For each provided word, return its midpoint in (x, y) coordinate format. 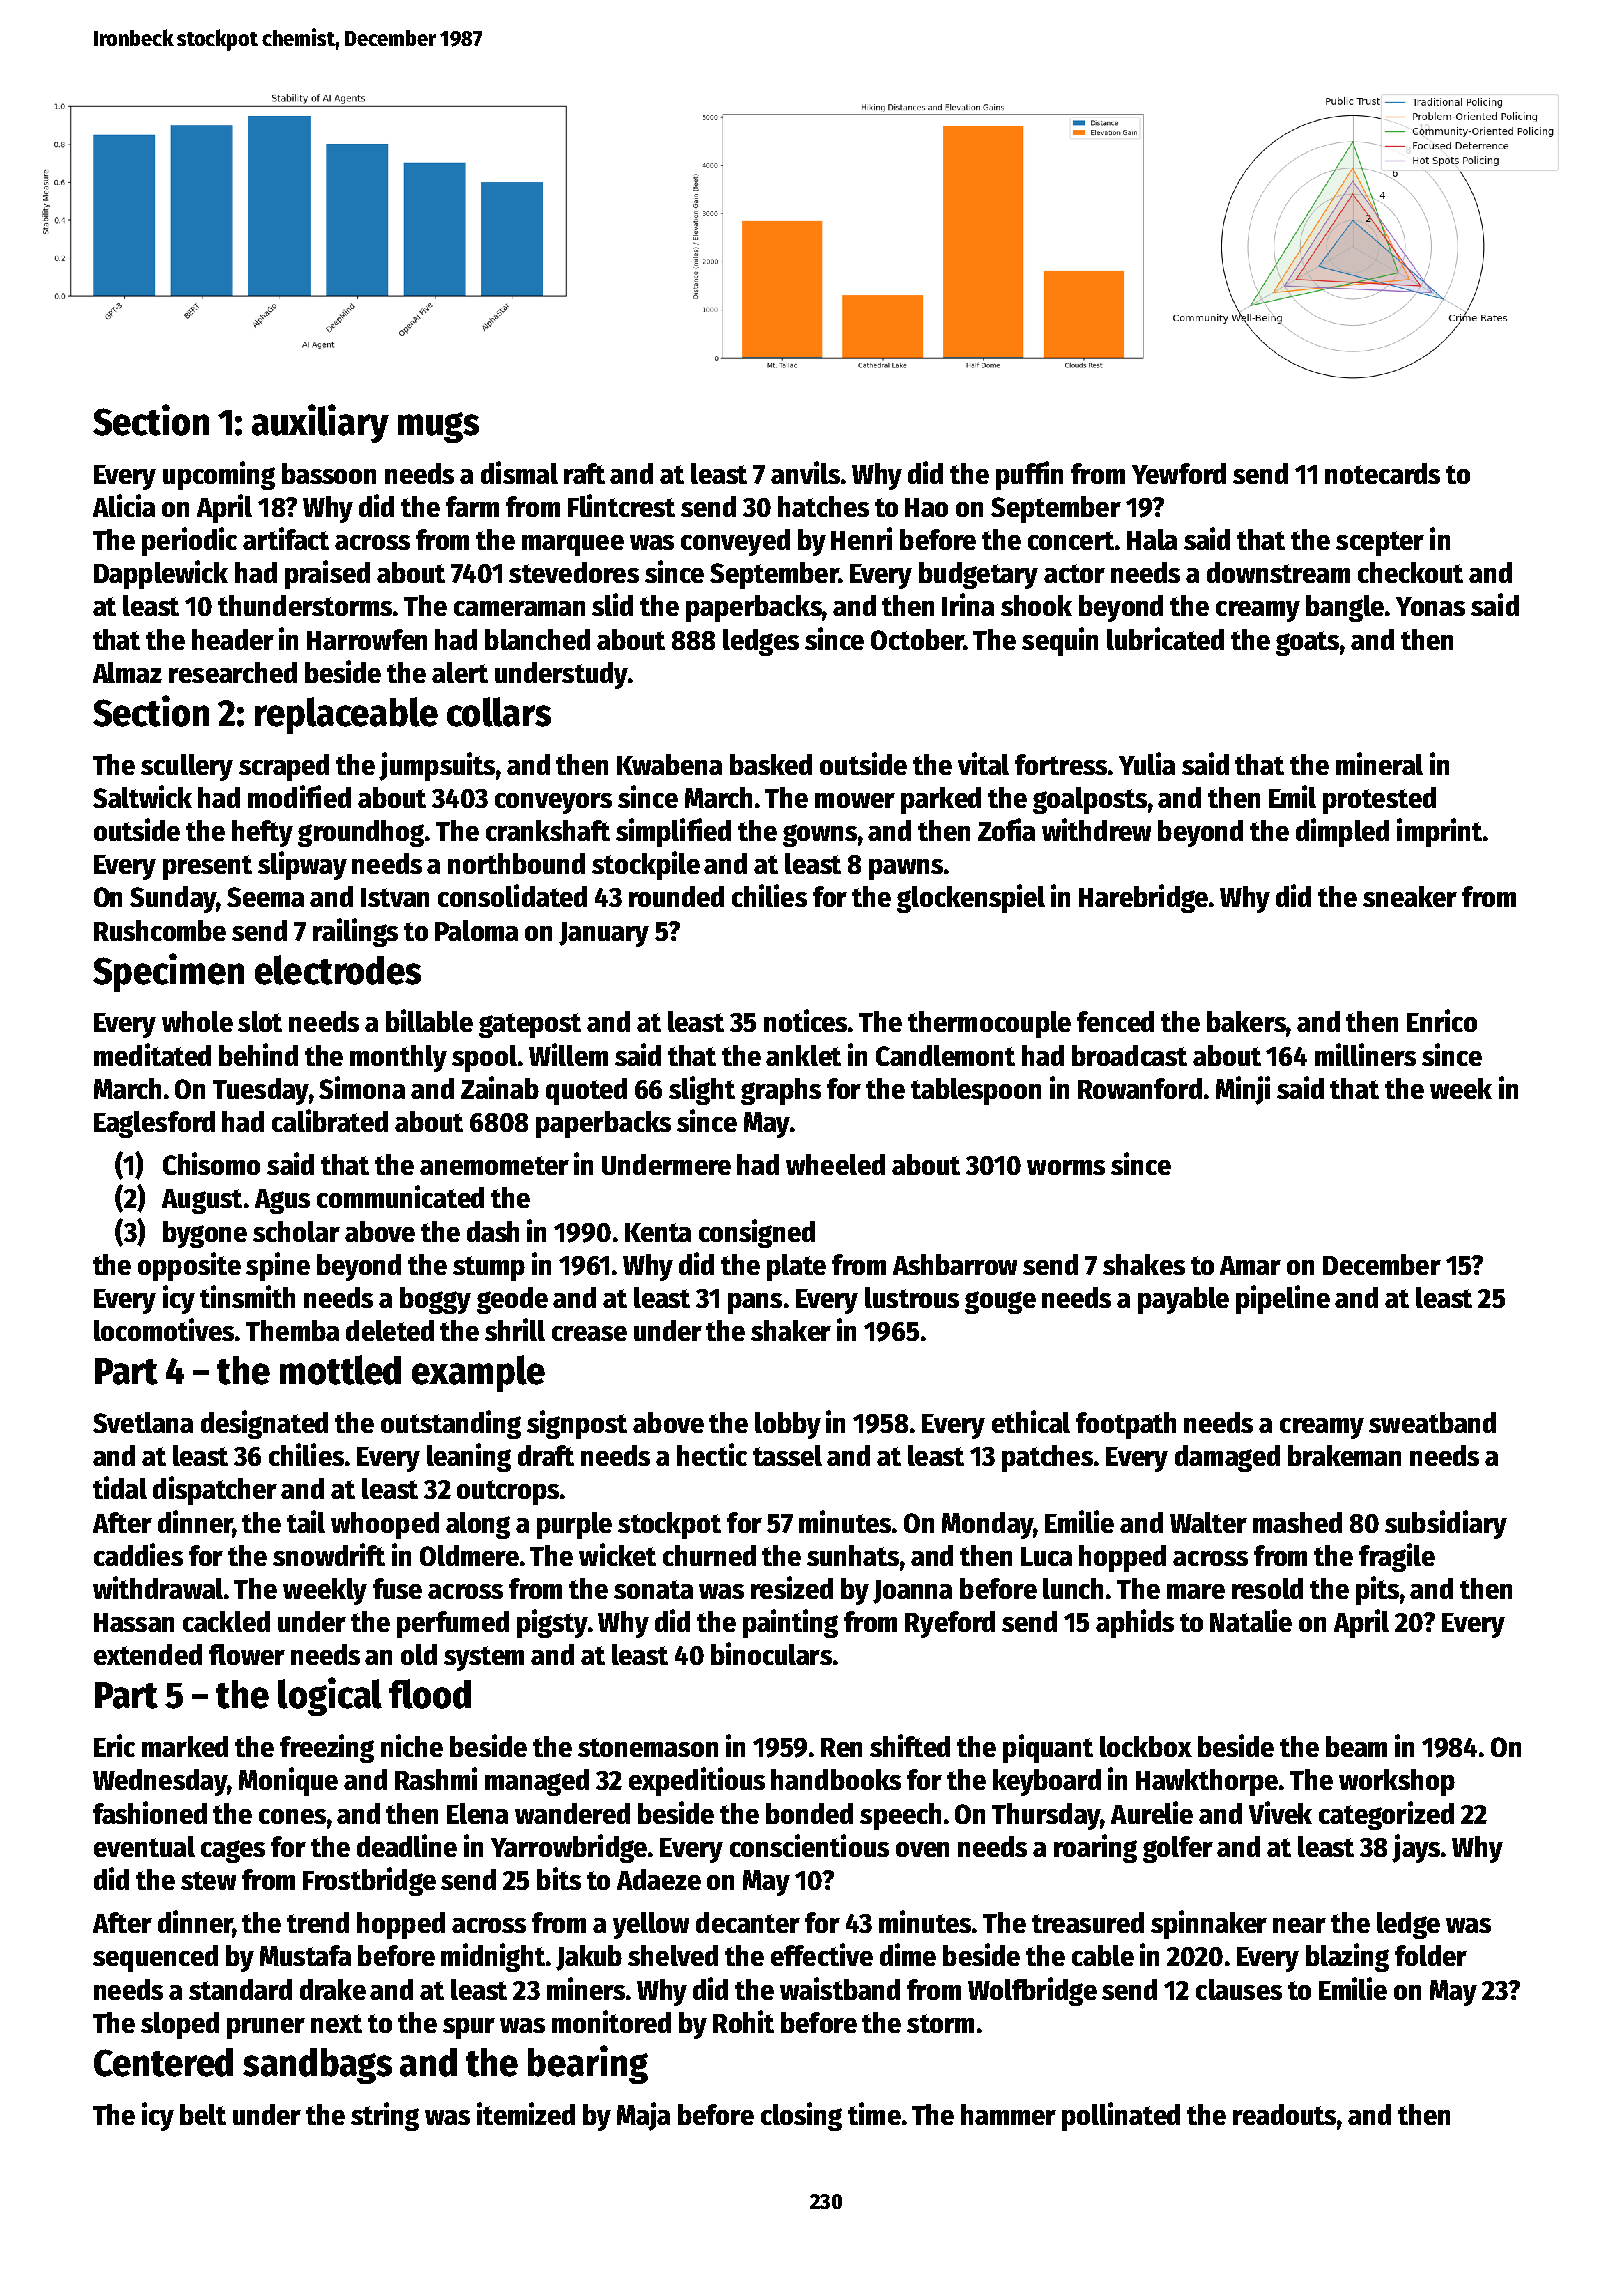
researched (233, 672)
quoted (586, 1091)
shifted (910, 1745)
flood (430, 1694)
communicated (400, 1196)
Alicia (124, 505)
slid (612, 604)
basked (771, 764)
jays (1416, 1848)
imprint (1439, 832)
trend (318, 1922)
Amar (1250, 1265)
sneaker (1410, 896)
